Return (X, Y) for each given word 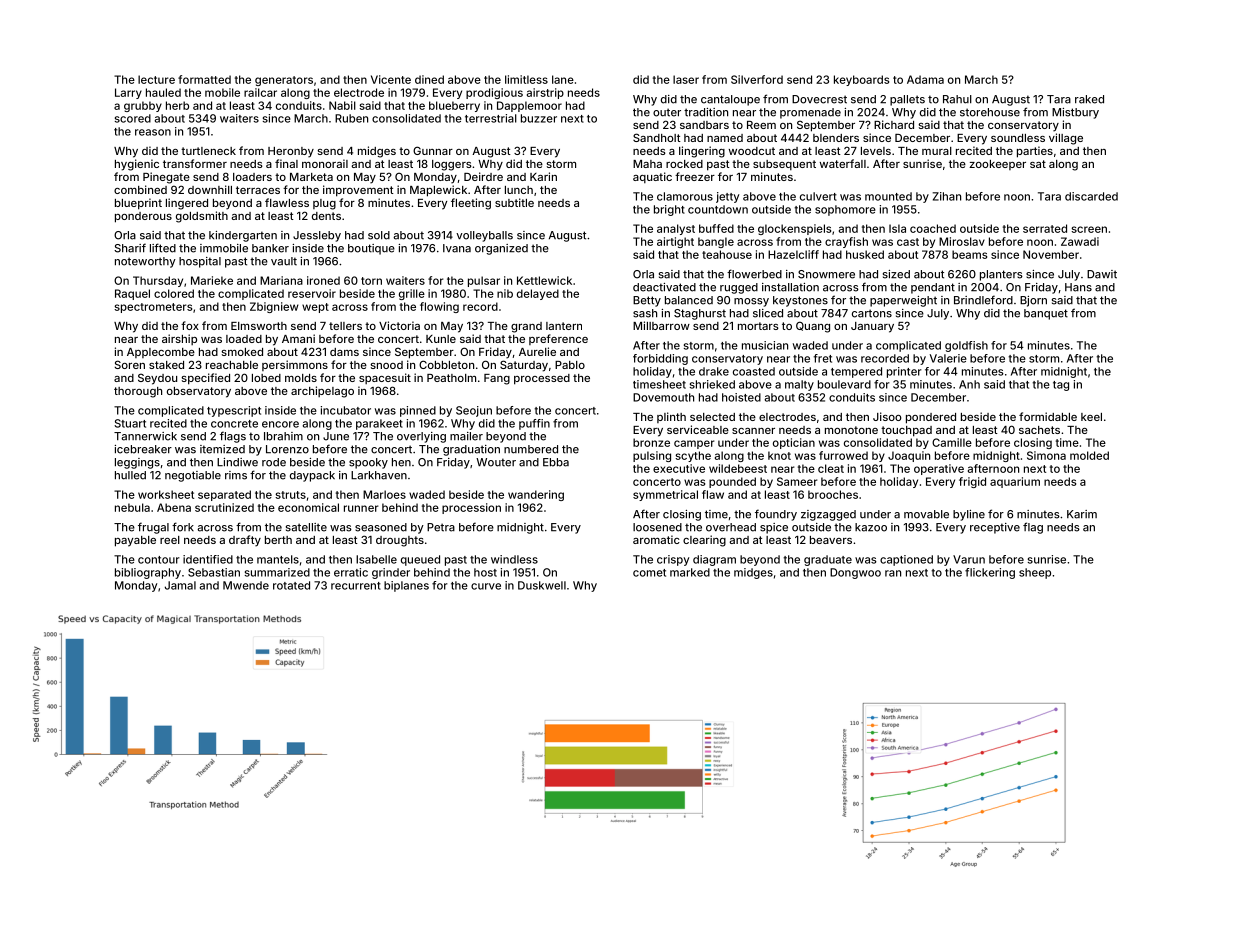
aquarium (1015, 482)
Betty (647, 301)
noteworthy (145, 262)
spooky (368, 463)
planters (1001, 275)
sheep (1035, 573)
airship (179, 339)
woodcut (752, 151)
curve (486, 586)
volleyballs (484, 236)
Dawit (1102, 274)
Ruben (351, 118)
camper (694, 444)
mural (937, 151)
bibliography (148, 573)
